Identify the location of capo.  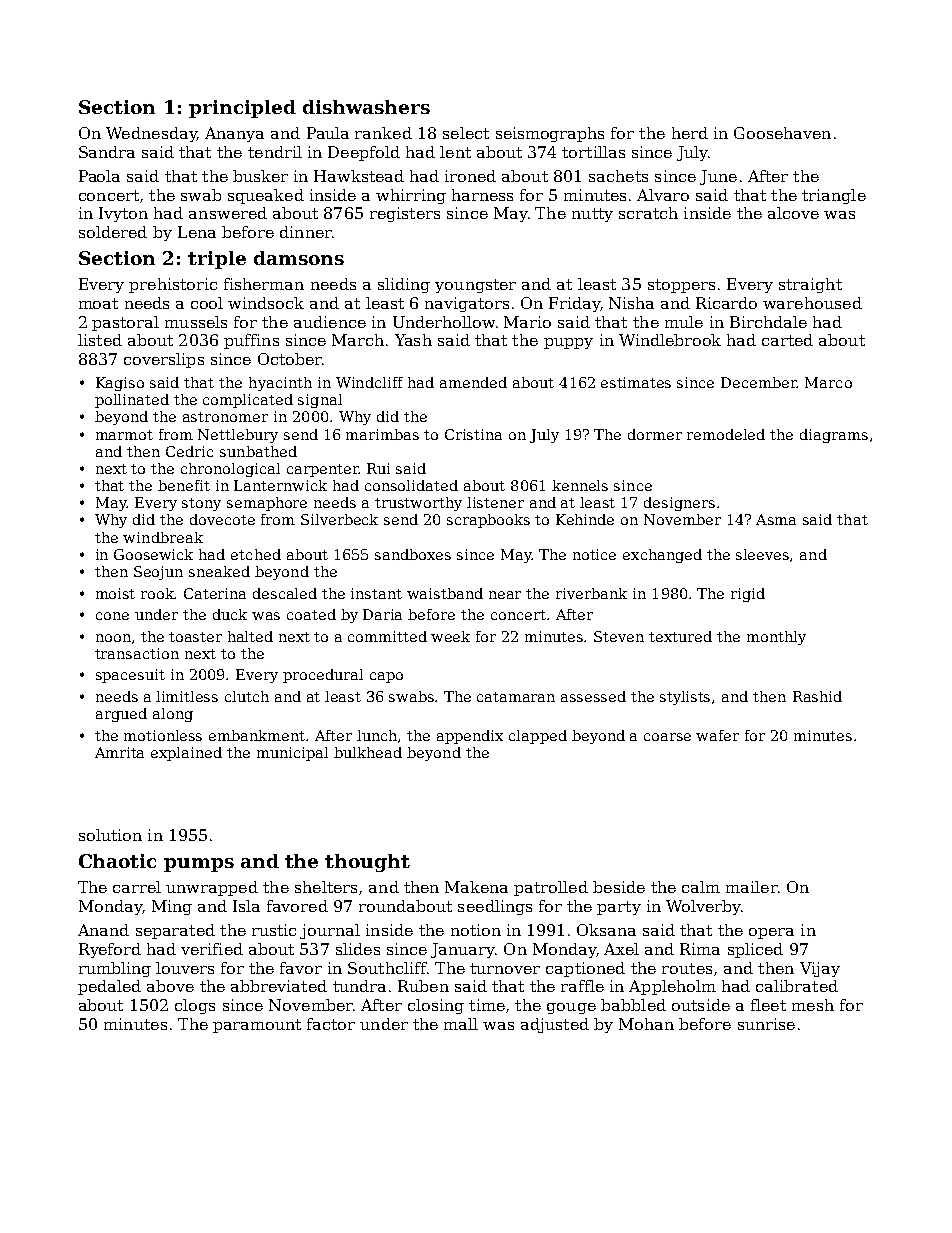
(386, 677).
